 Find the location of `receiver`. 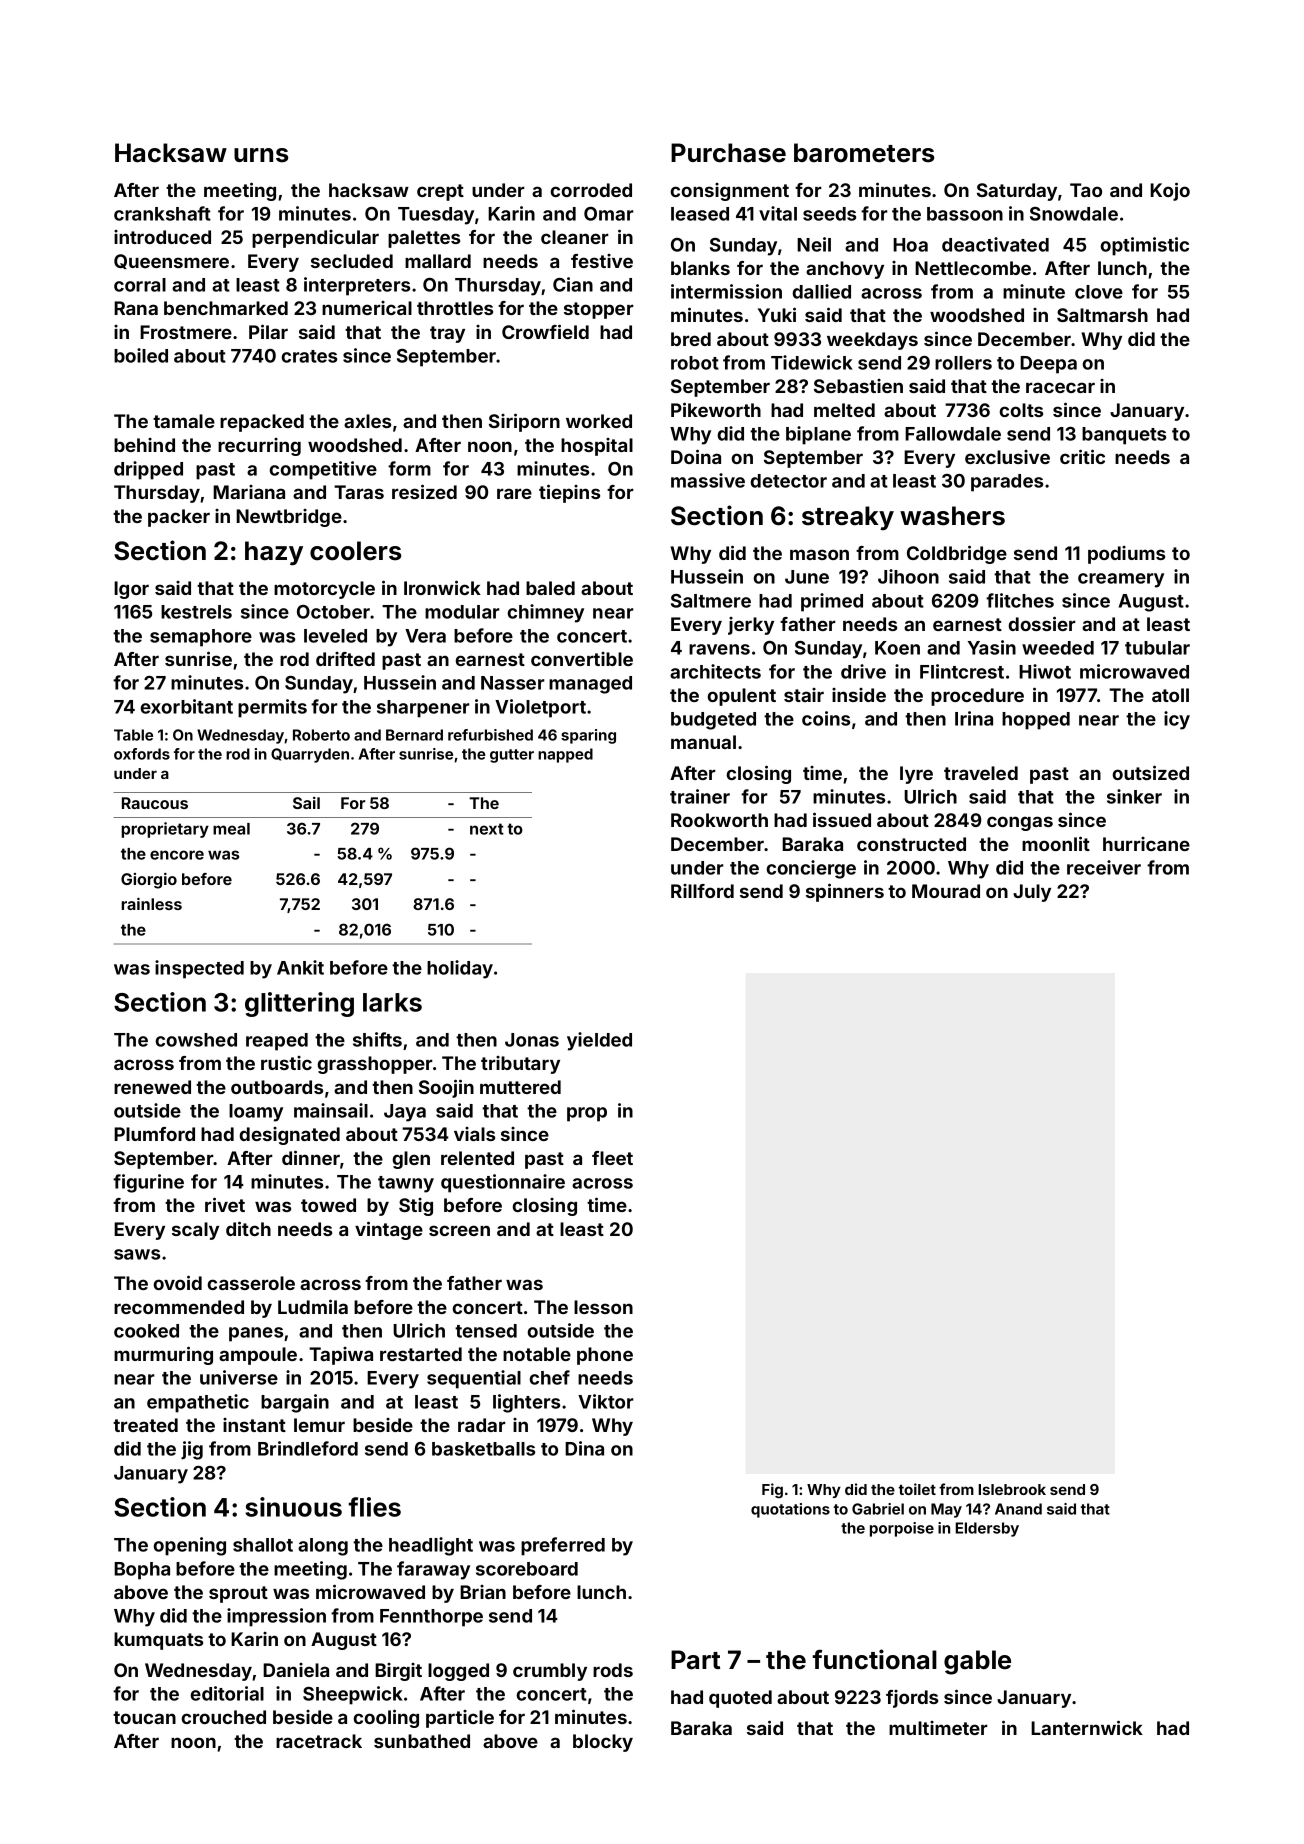

receiver is located at coordinates (1104, 867).
